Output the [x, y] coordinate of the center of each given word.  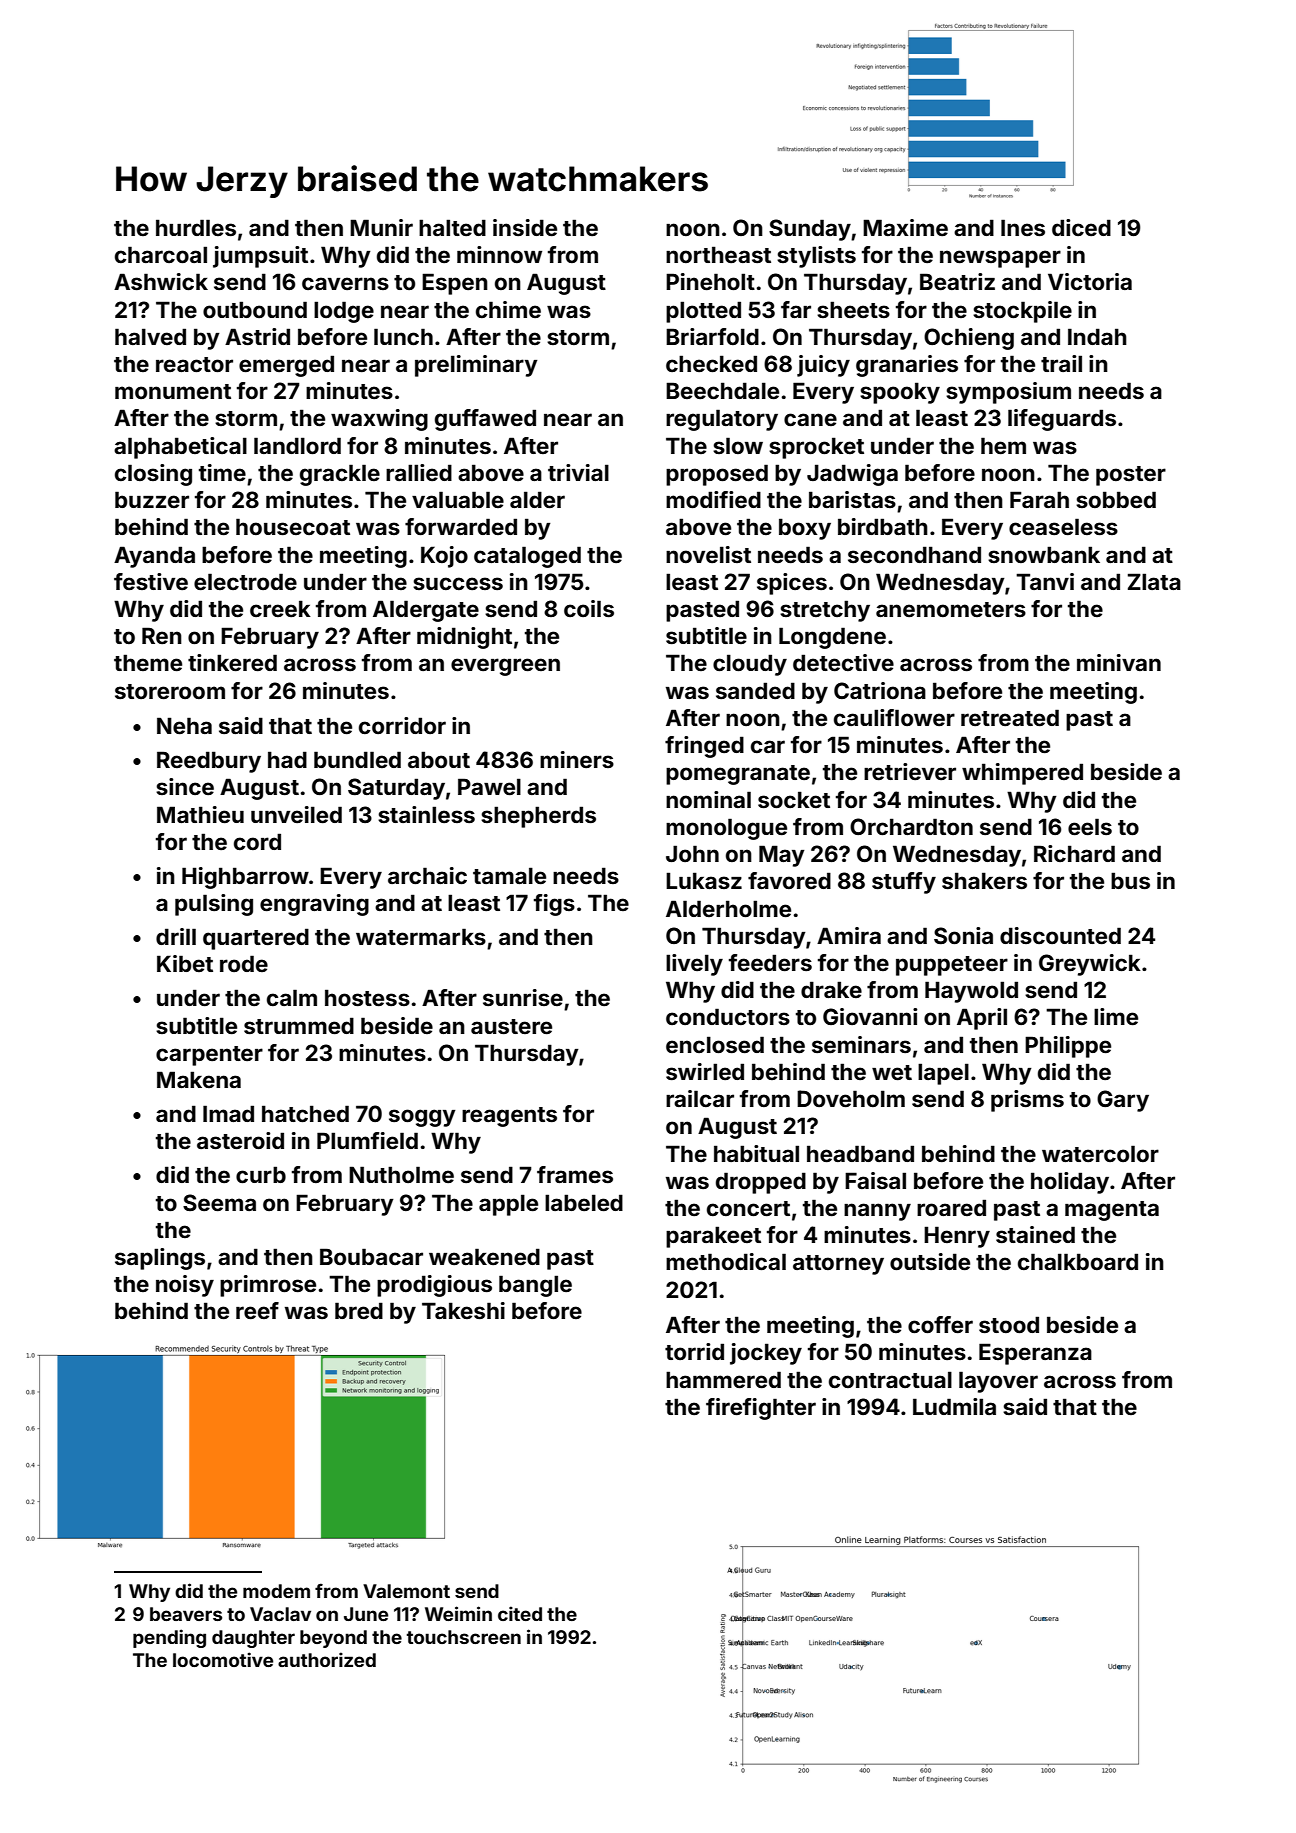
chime [508, 309]
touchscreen [464, 1637]
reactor [194, 364]
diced [1081, 227]
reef [257, 1310]
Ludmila [954, 1406]
